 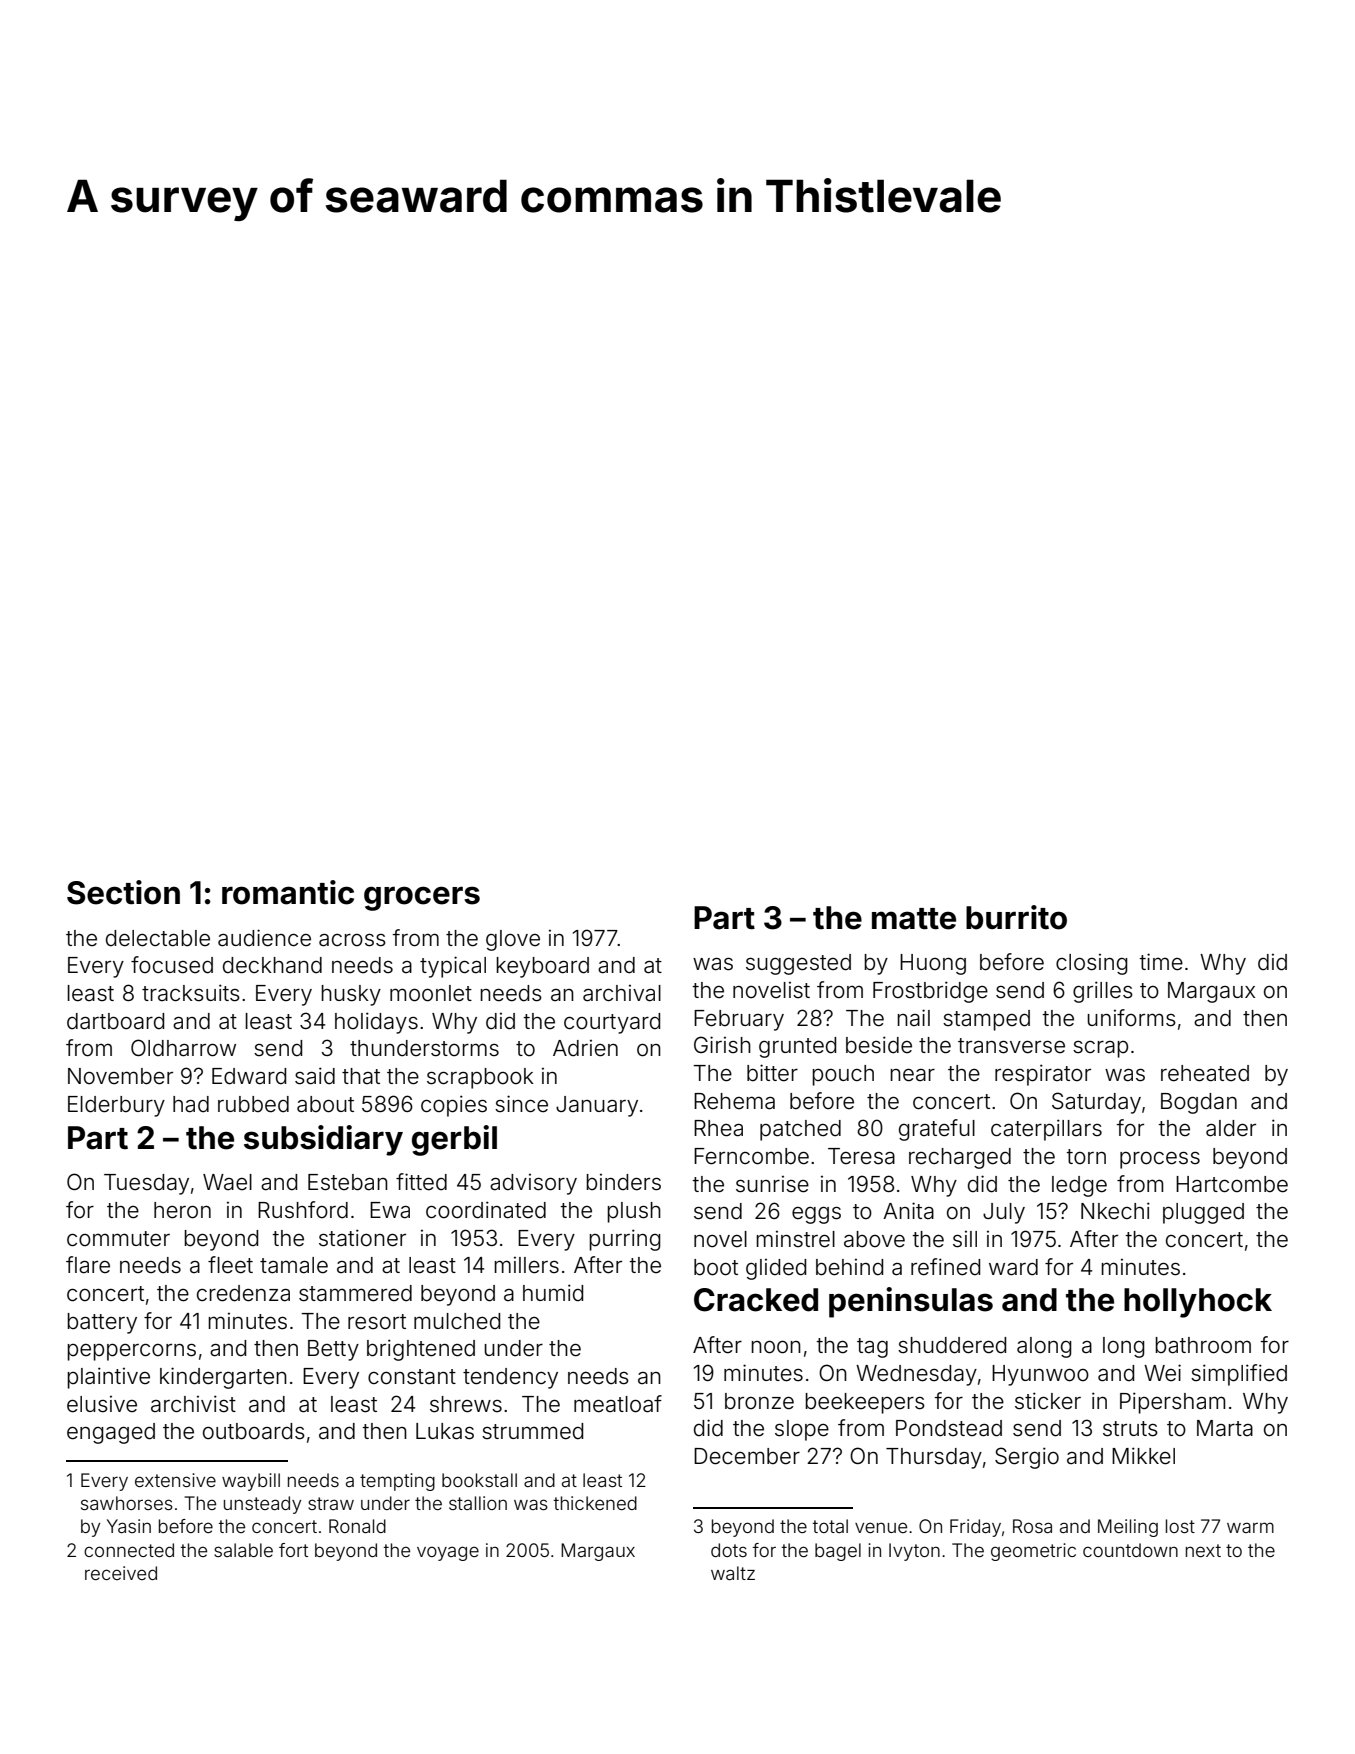 What do you see at coordinates (116, 1106) in the screenshot?
I see `Elderbury` at bounding box center [116, 1106].
